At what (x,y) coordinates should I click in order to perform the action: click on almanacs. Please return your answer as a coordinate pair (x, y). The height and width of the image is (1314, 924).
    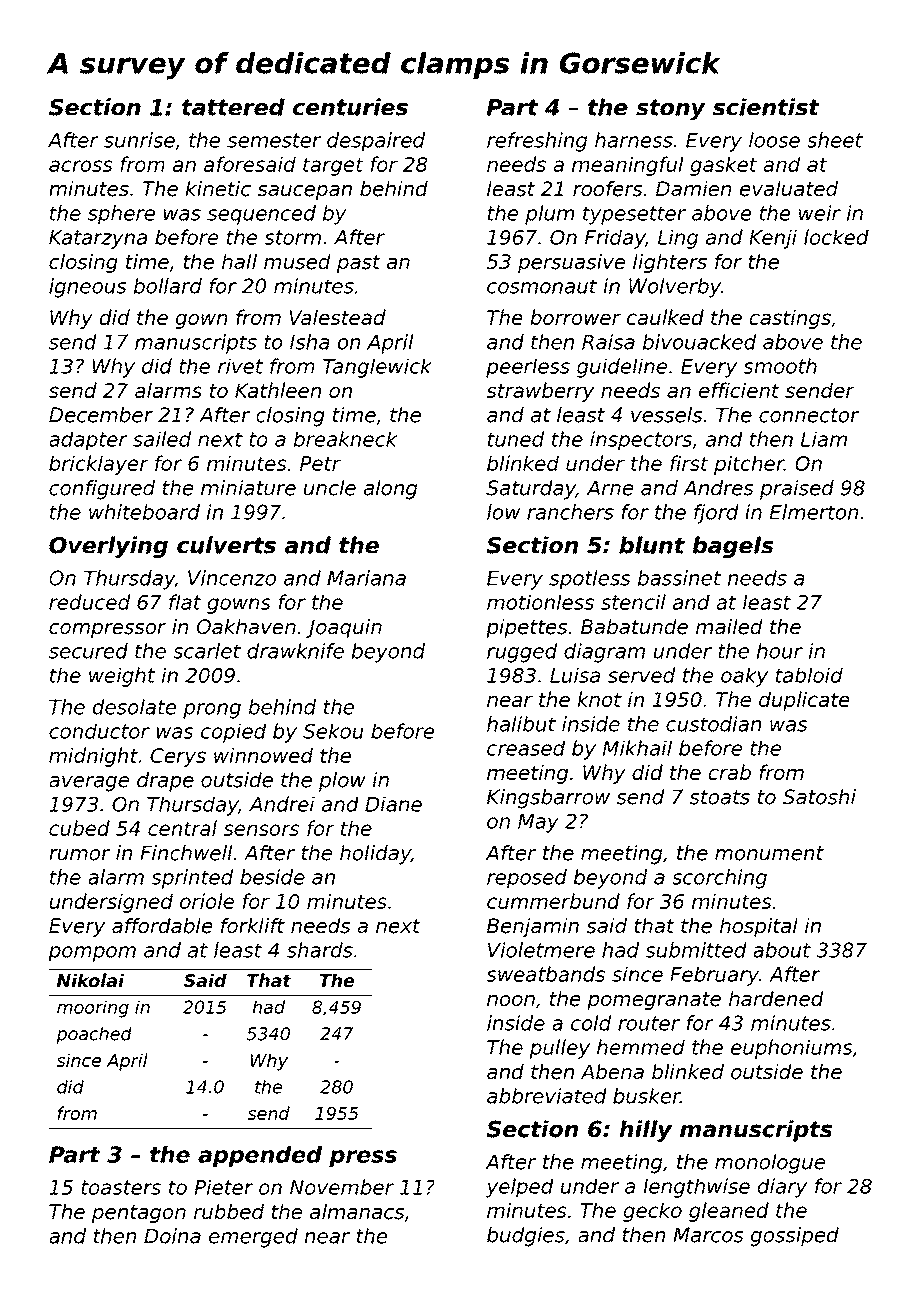
    Looking at the image, I should click on (357, 1212).
